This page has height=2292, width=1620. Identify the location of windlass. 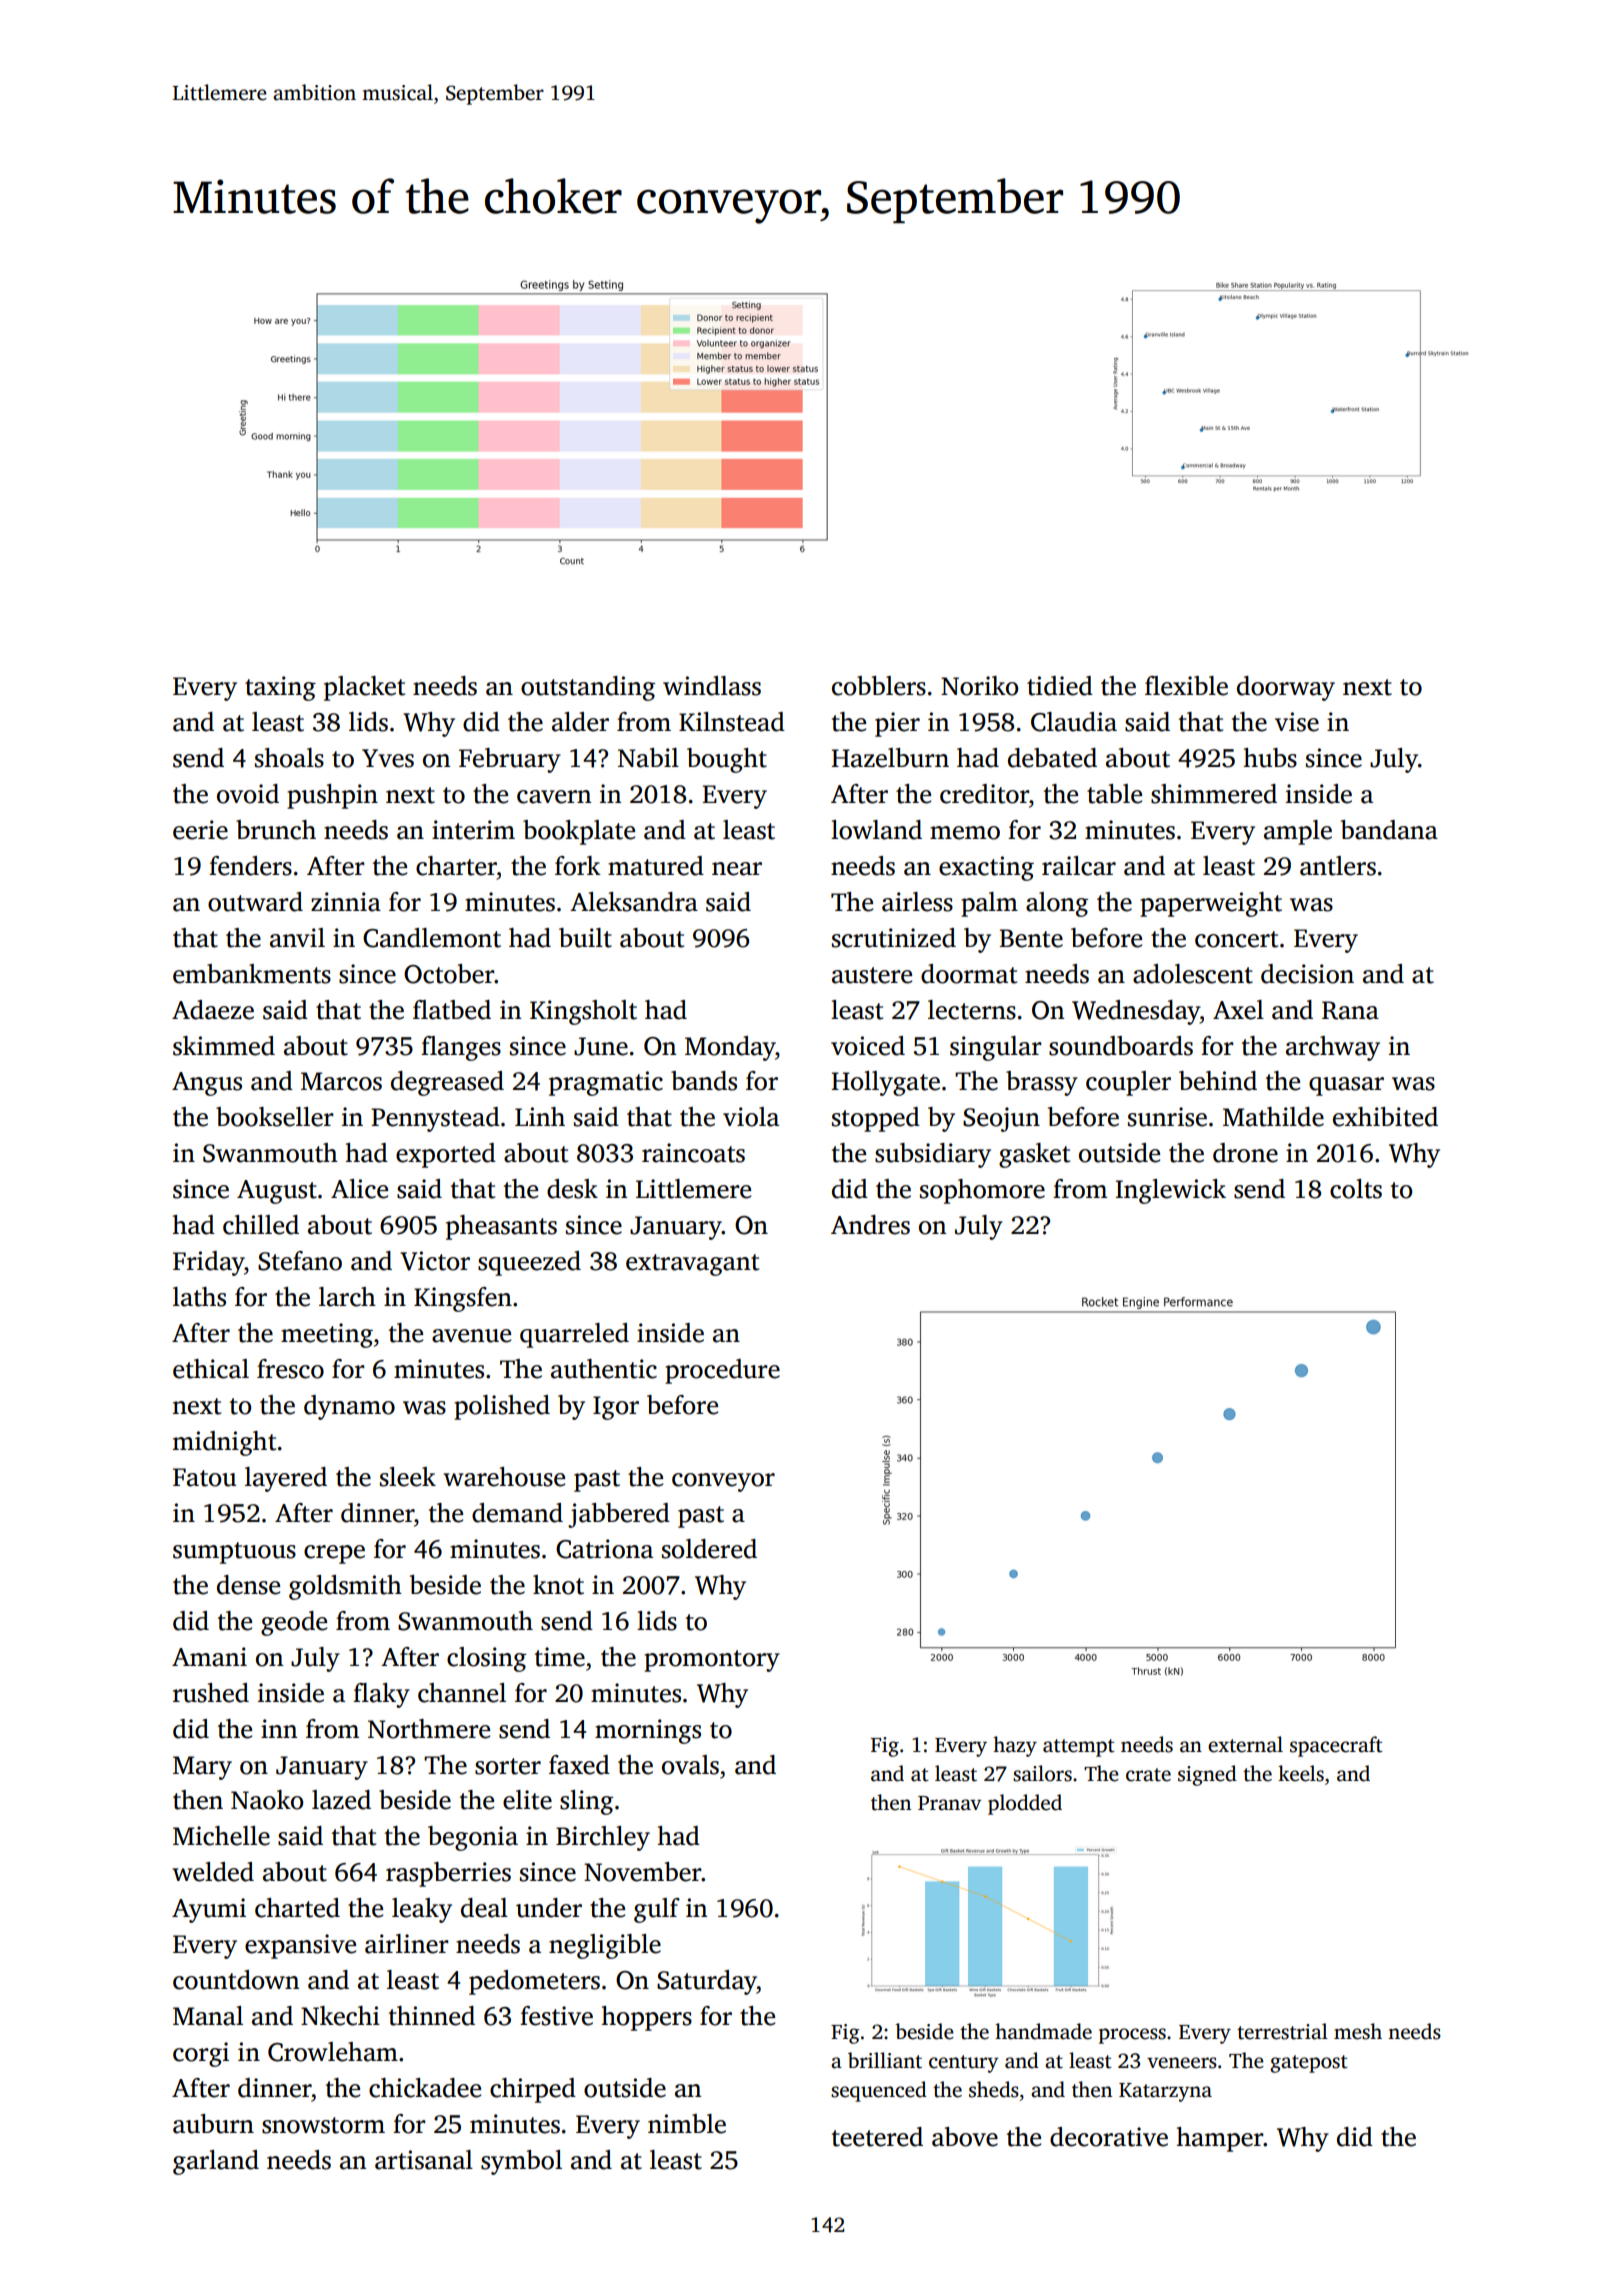
(712, 686).
